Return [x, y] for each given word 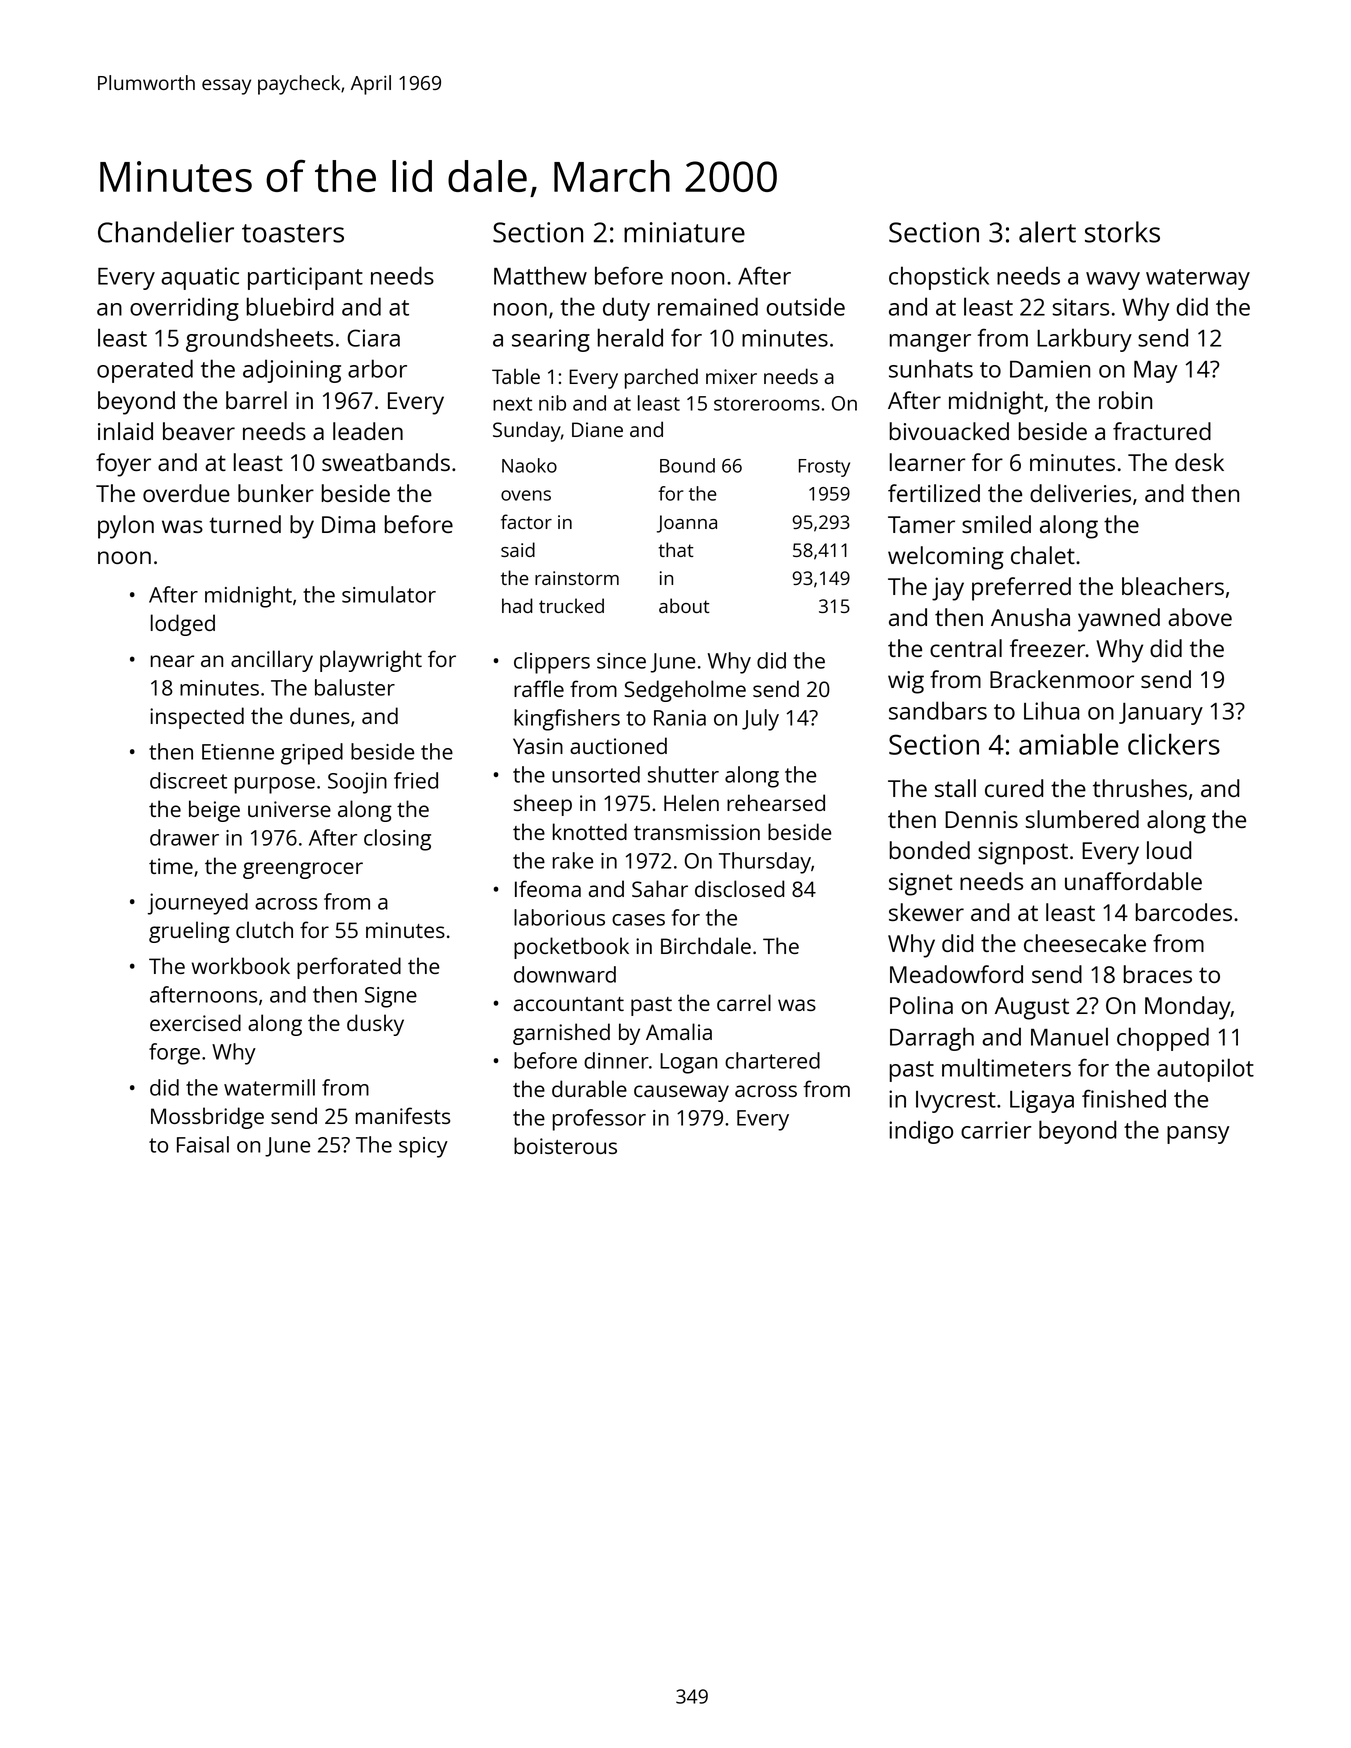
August [1032, 1008]
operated [145, 371]
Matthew [540, 275]
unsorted [596, 774]
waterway [1198, 279]
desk [1199, 462]
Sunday [527, 432]
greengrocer [303, 870]
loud [1169, 850]
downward [565, 974]
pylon [126, 527]
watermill [269, 1087]
